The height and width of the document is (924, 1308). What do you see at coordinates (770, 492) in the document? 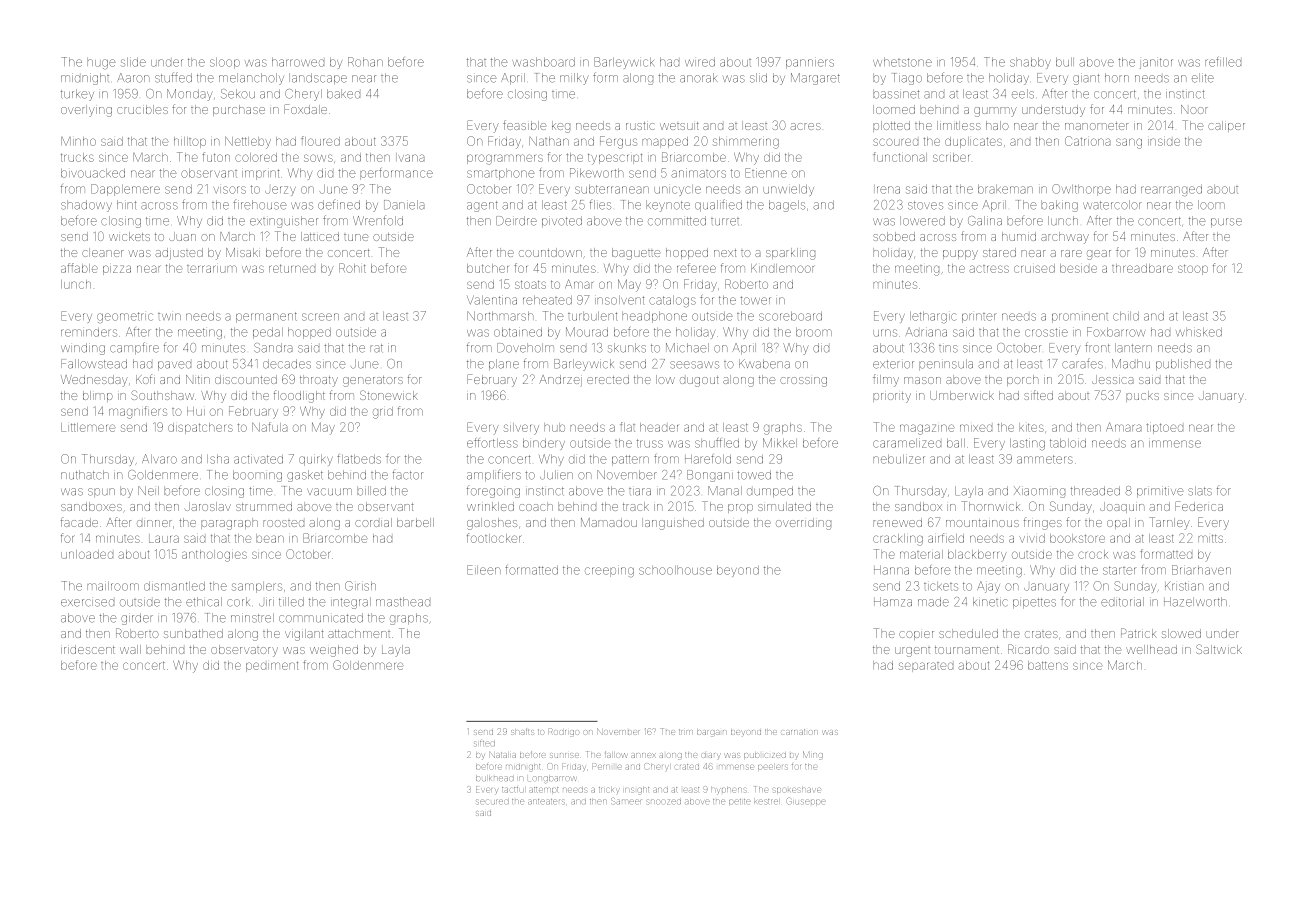
I see `dumped` at bounding box center [770, 492].
